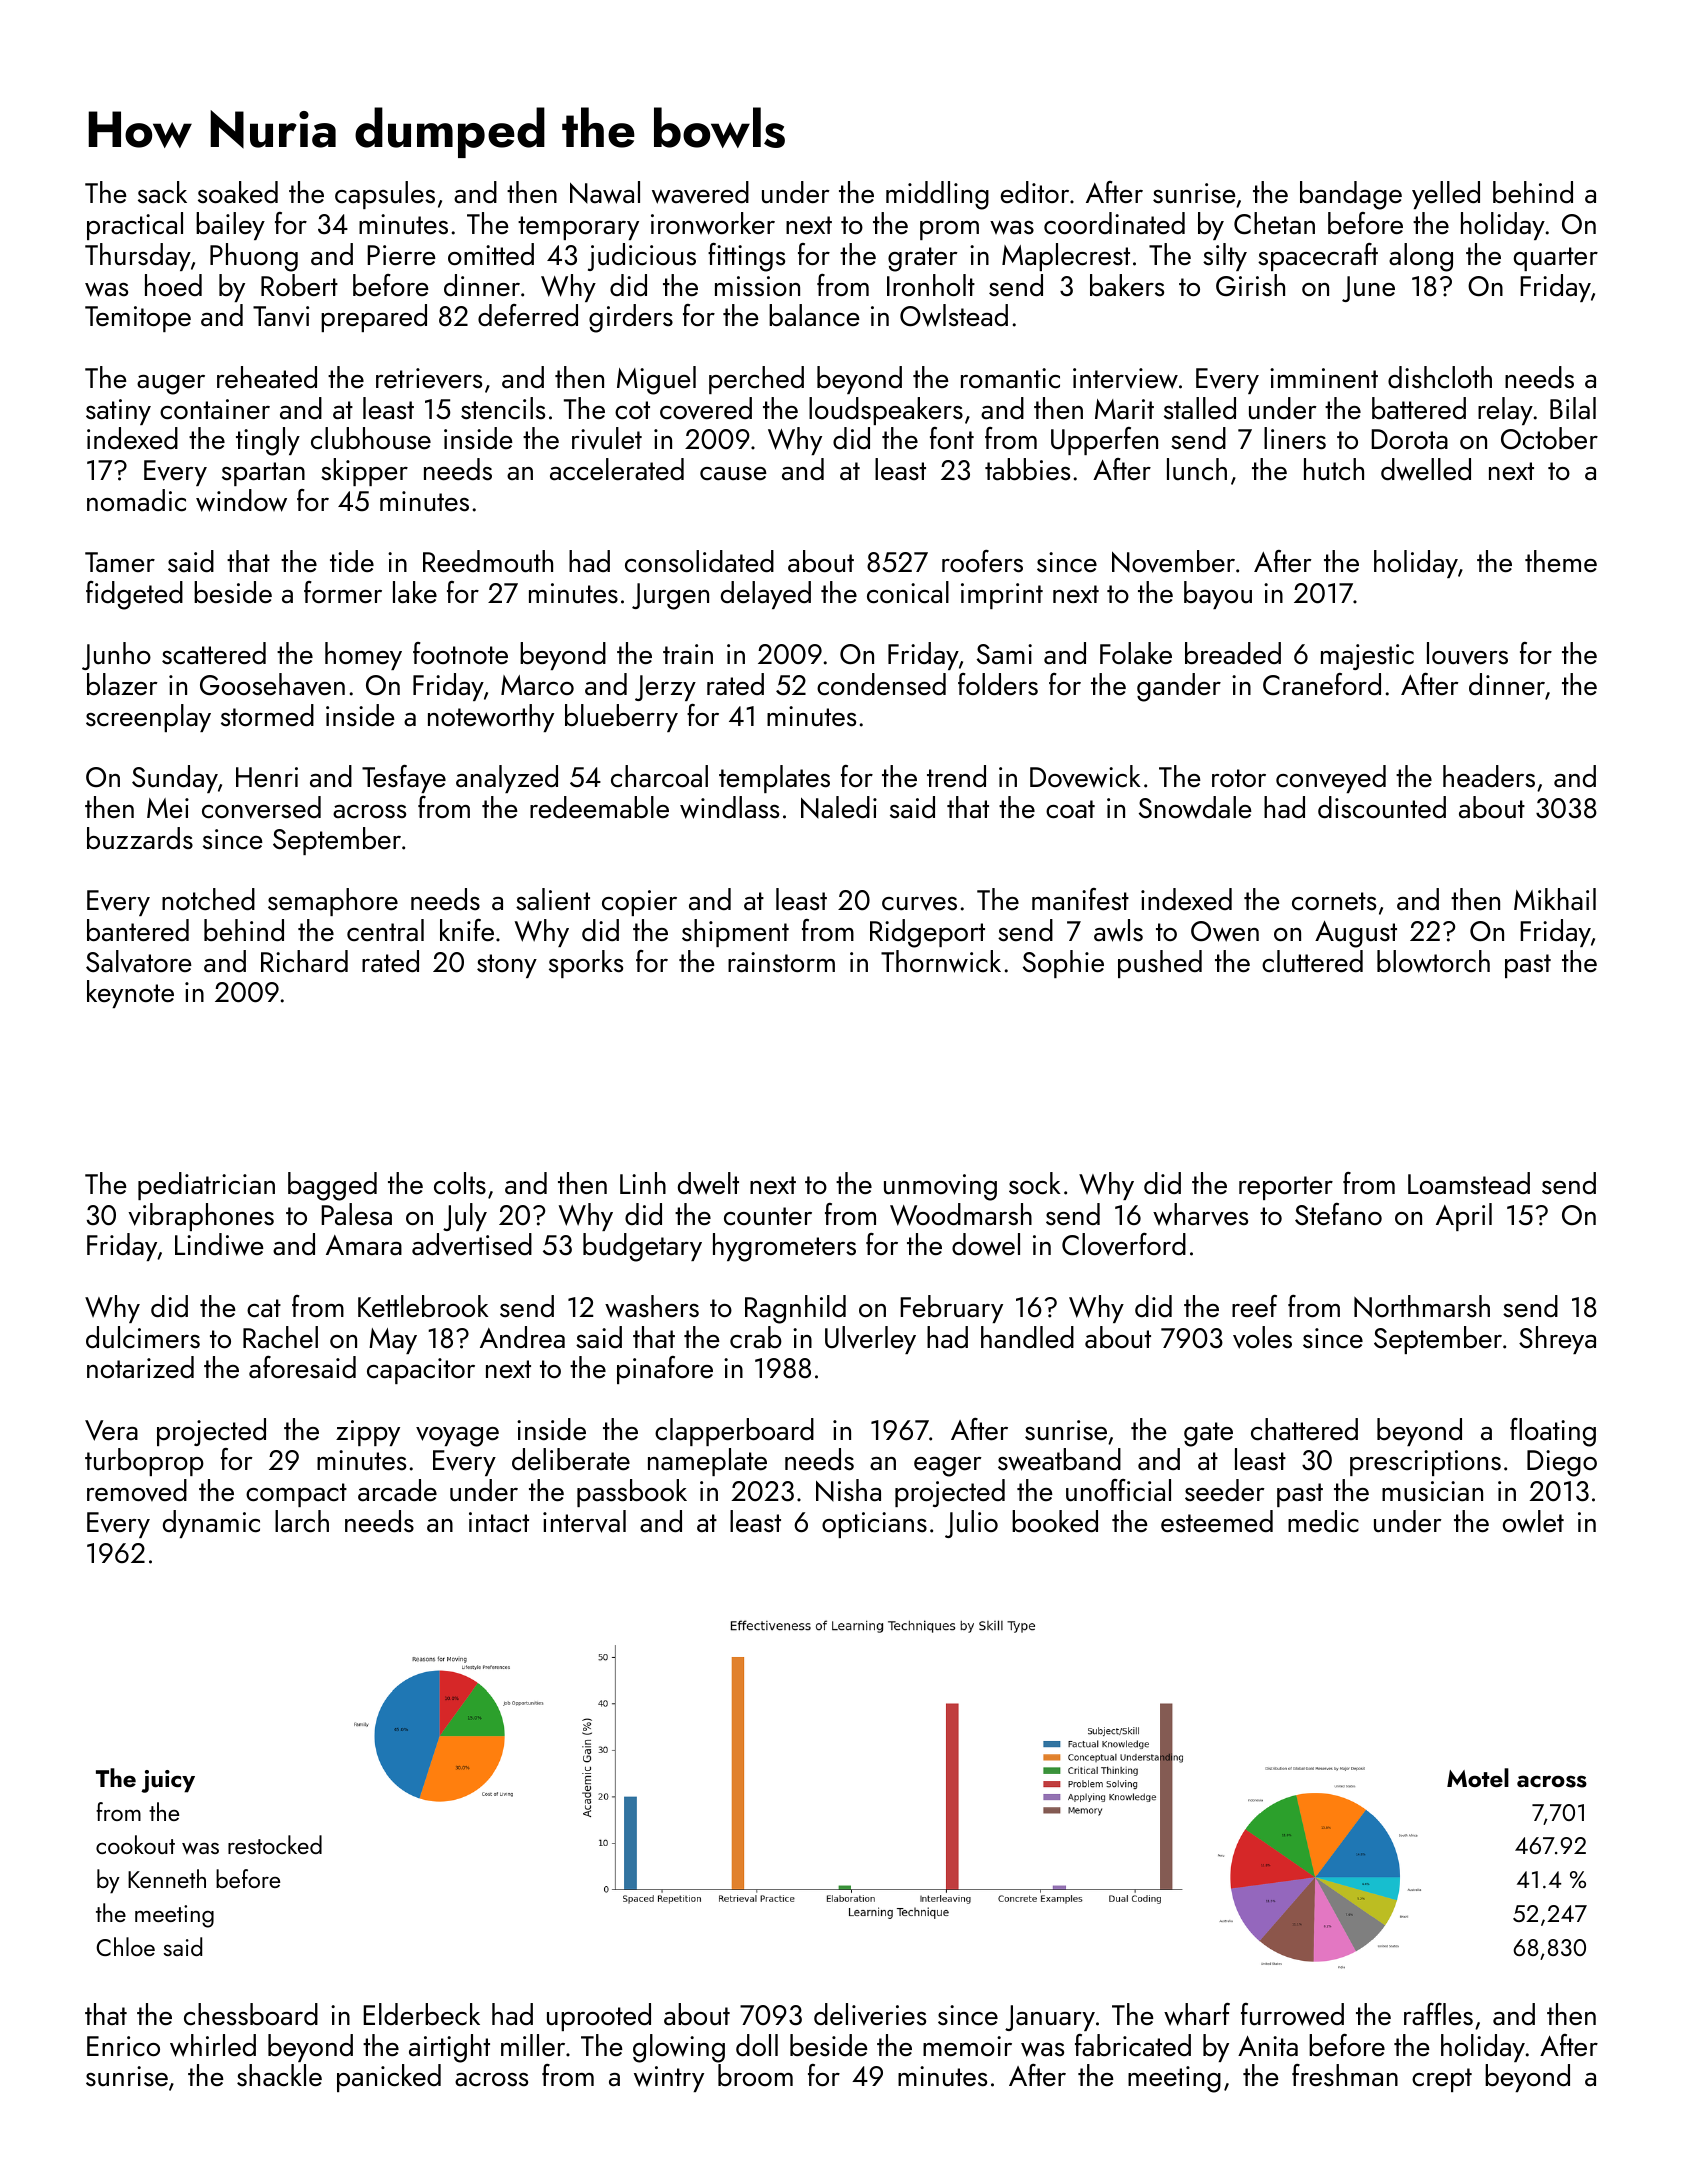 The width and height of the screenshot is (1683, 2178). What do you see at coordinates (499, 1522) in the screenshot?
I see `intact` at bounding box center [499, 1522].
